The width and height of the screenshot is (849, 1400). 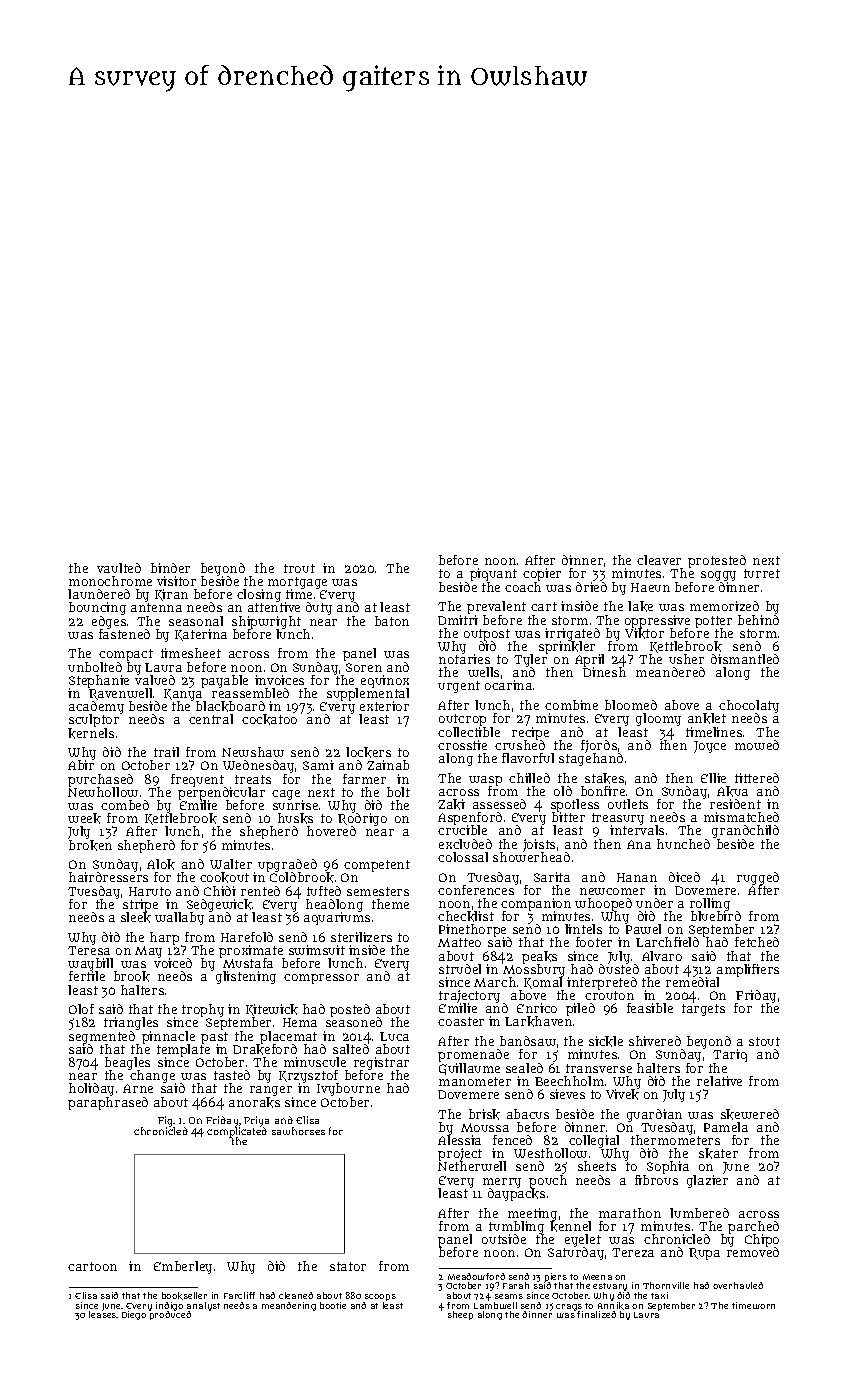 What do you see at coordinates (710, 747) in the screenshot?
I see `Joyce` at bounding box center [710, 747].
